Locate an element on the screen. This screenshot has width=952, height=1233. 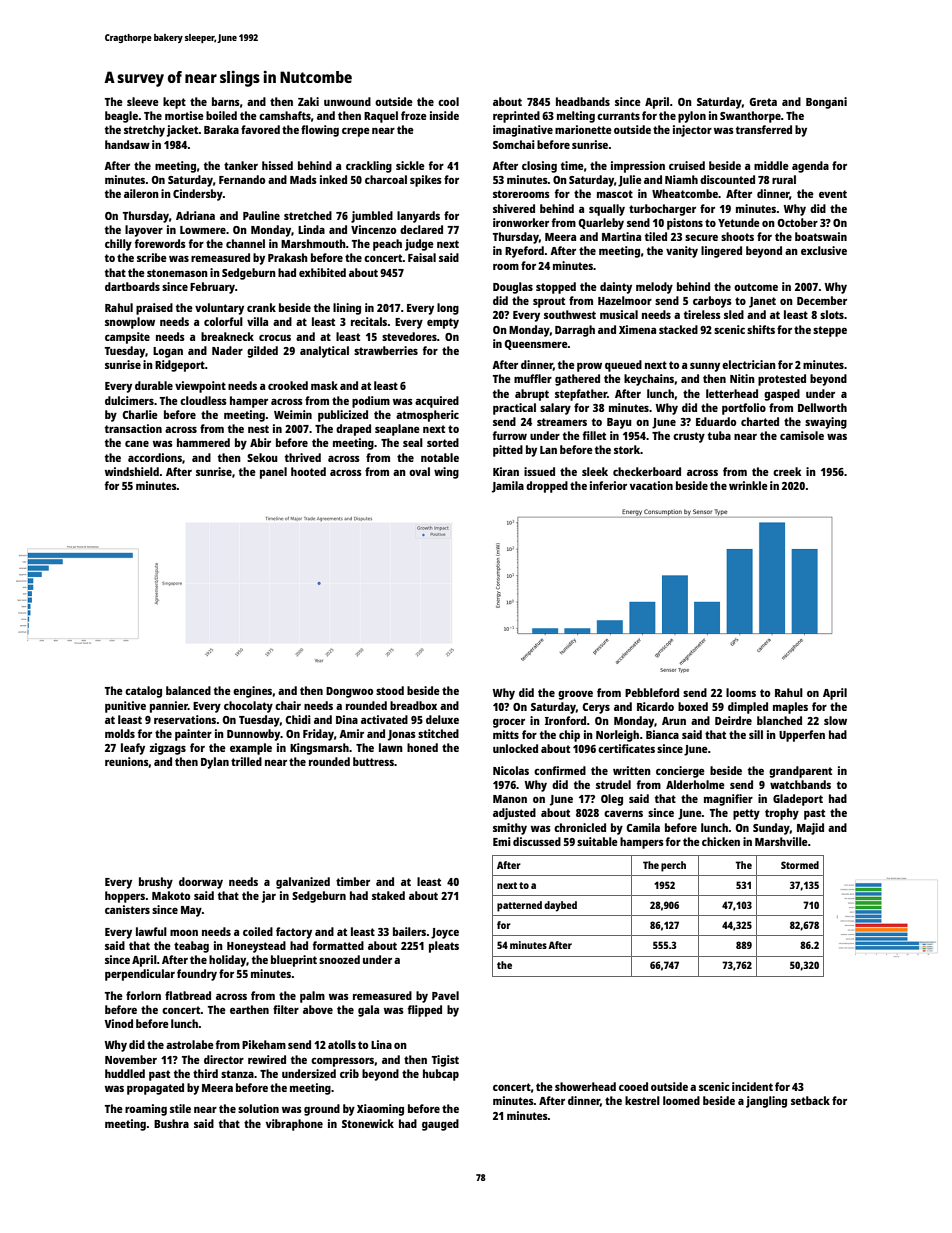
Ricardo is located at coordinates (655, 706).
